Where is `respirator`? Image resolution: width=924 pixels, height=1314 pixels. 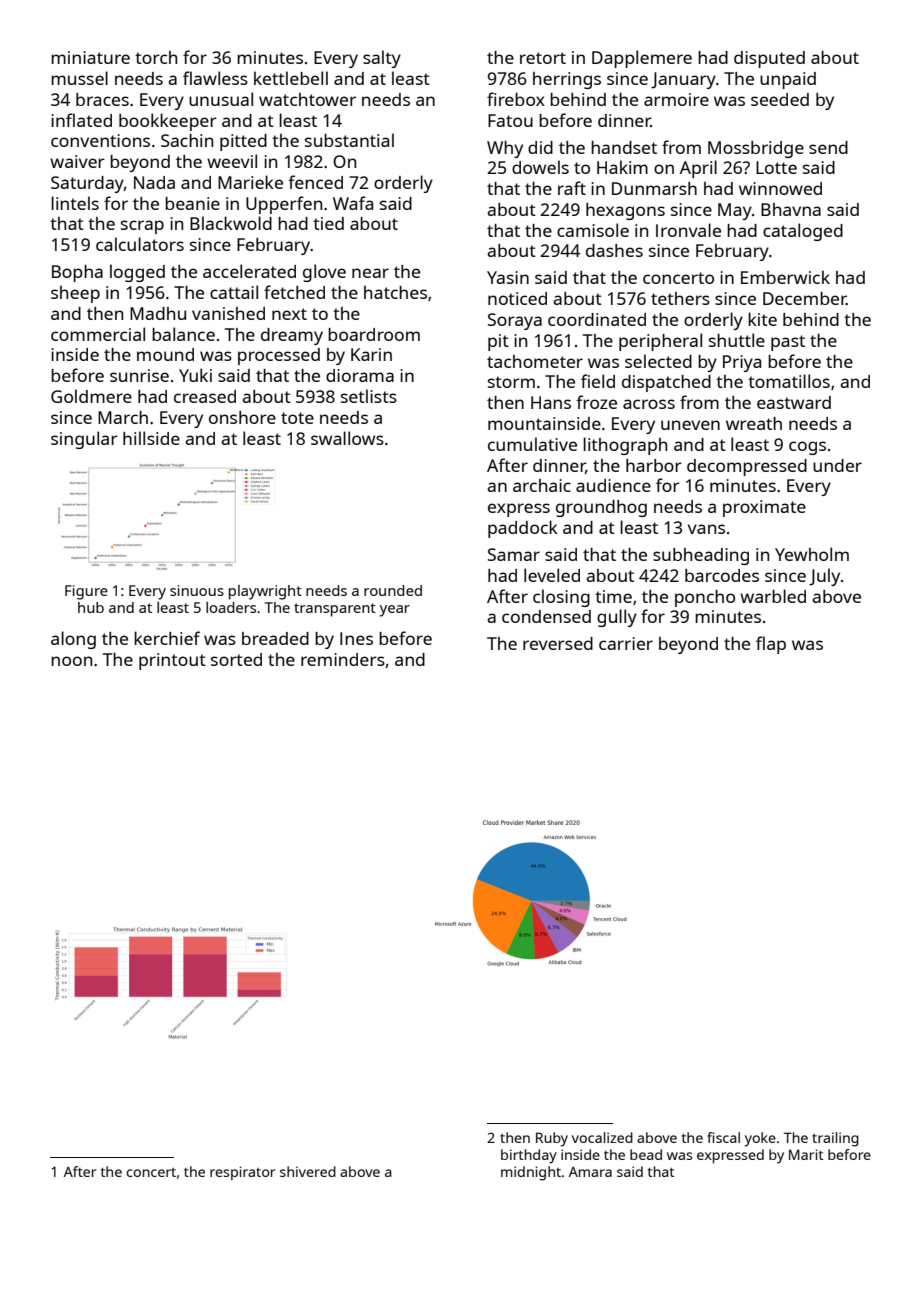 respirator is located at coordinates (242, 1173).
